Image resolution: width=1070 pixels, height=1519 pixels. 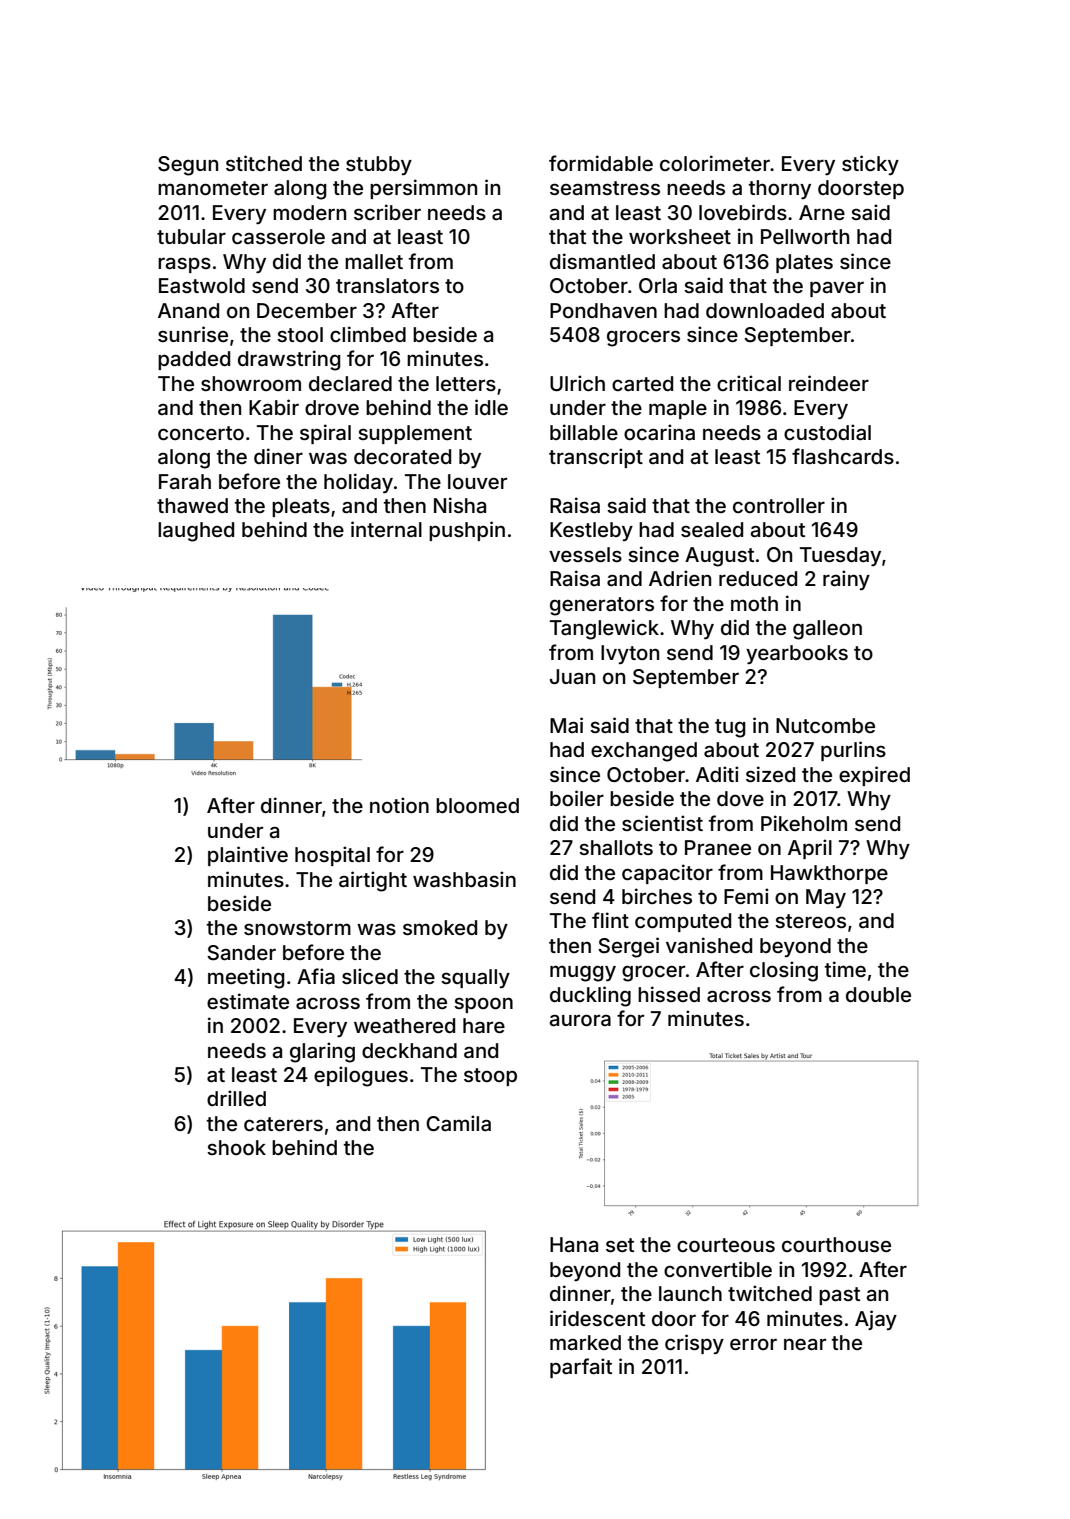 What do you see at coordinates (603, 310) in the image?
I see `Pondhaven` at bounding box center [603, 310].
